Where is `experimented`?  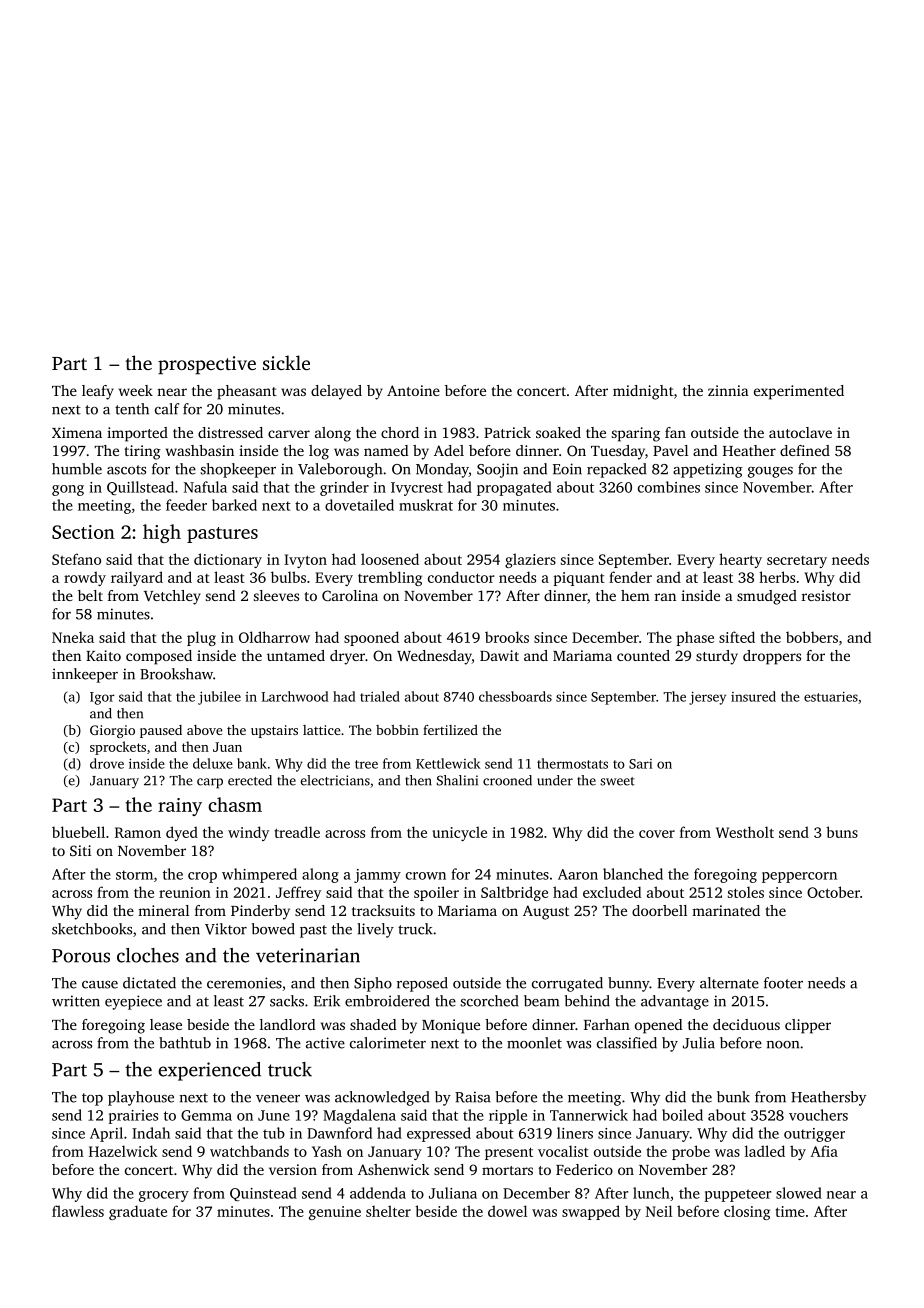
experimented is located at coordinates (799, 392).
